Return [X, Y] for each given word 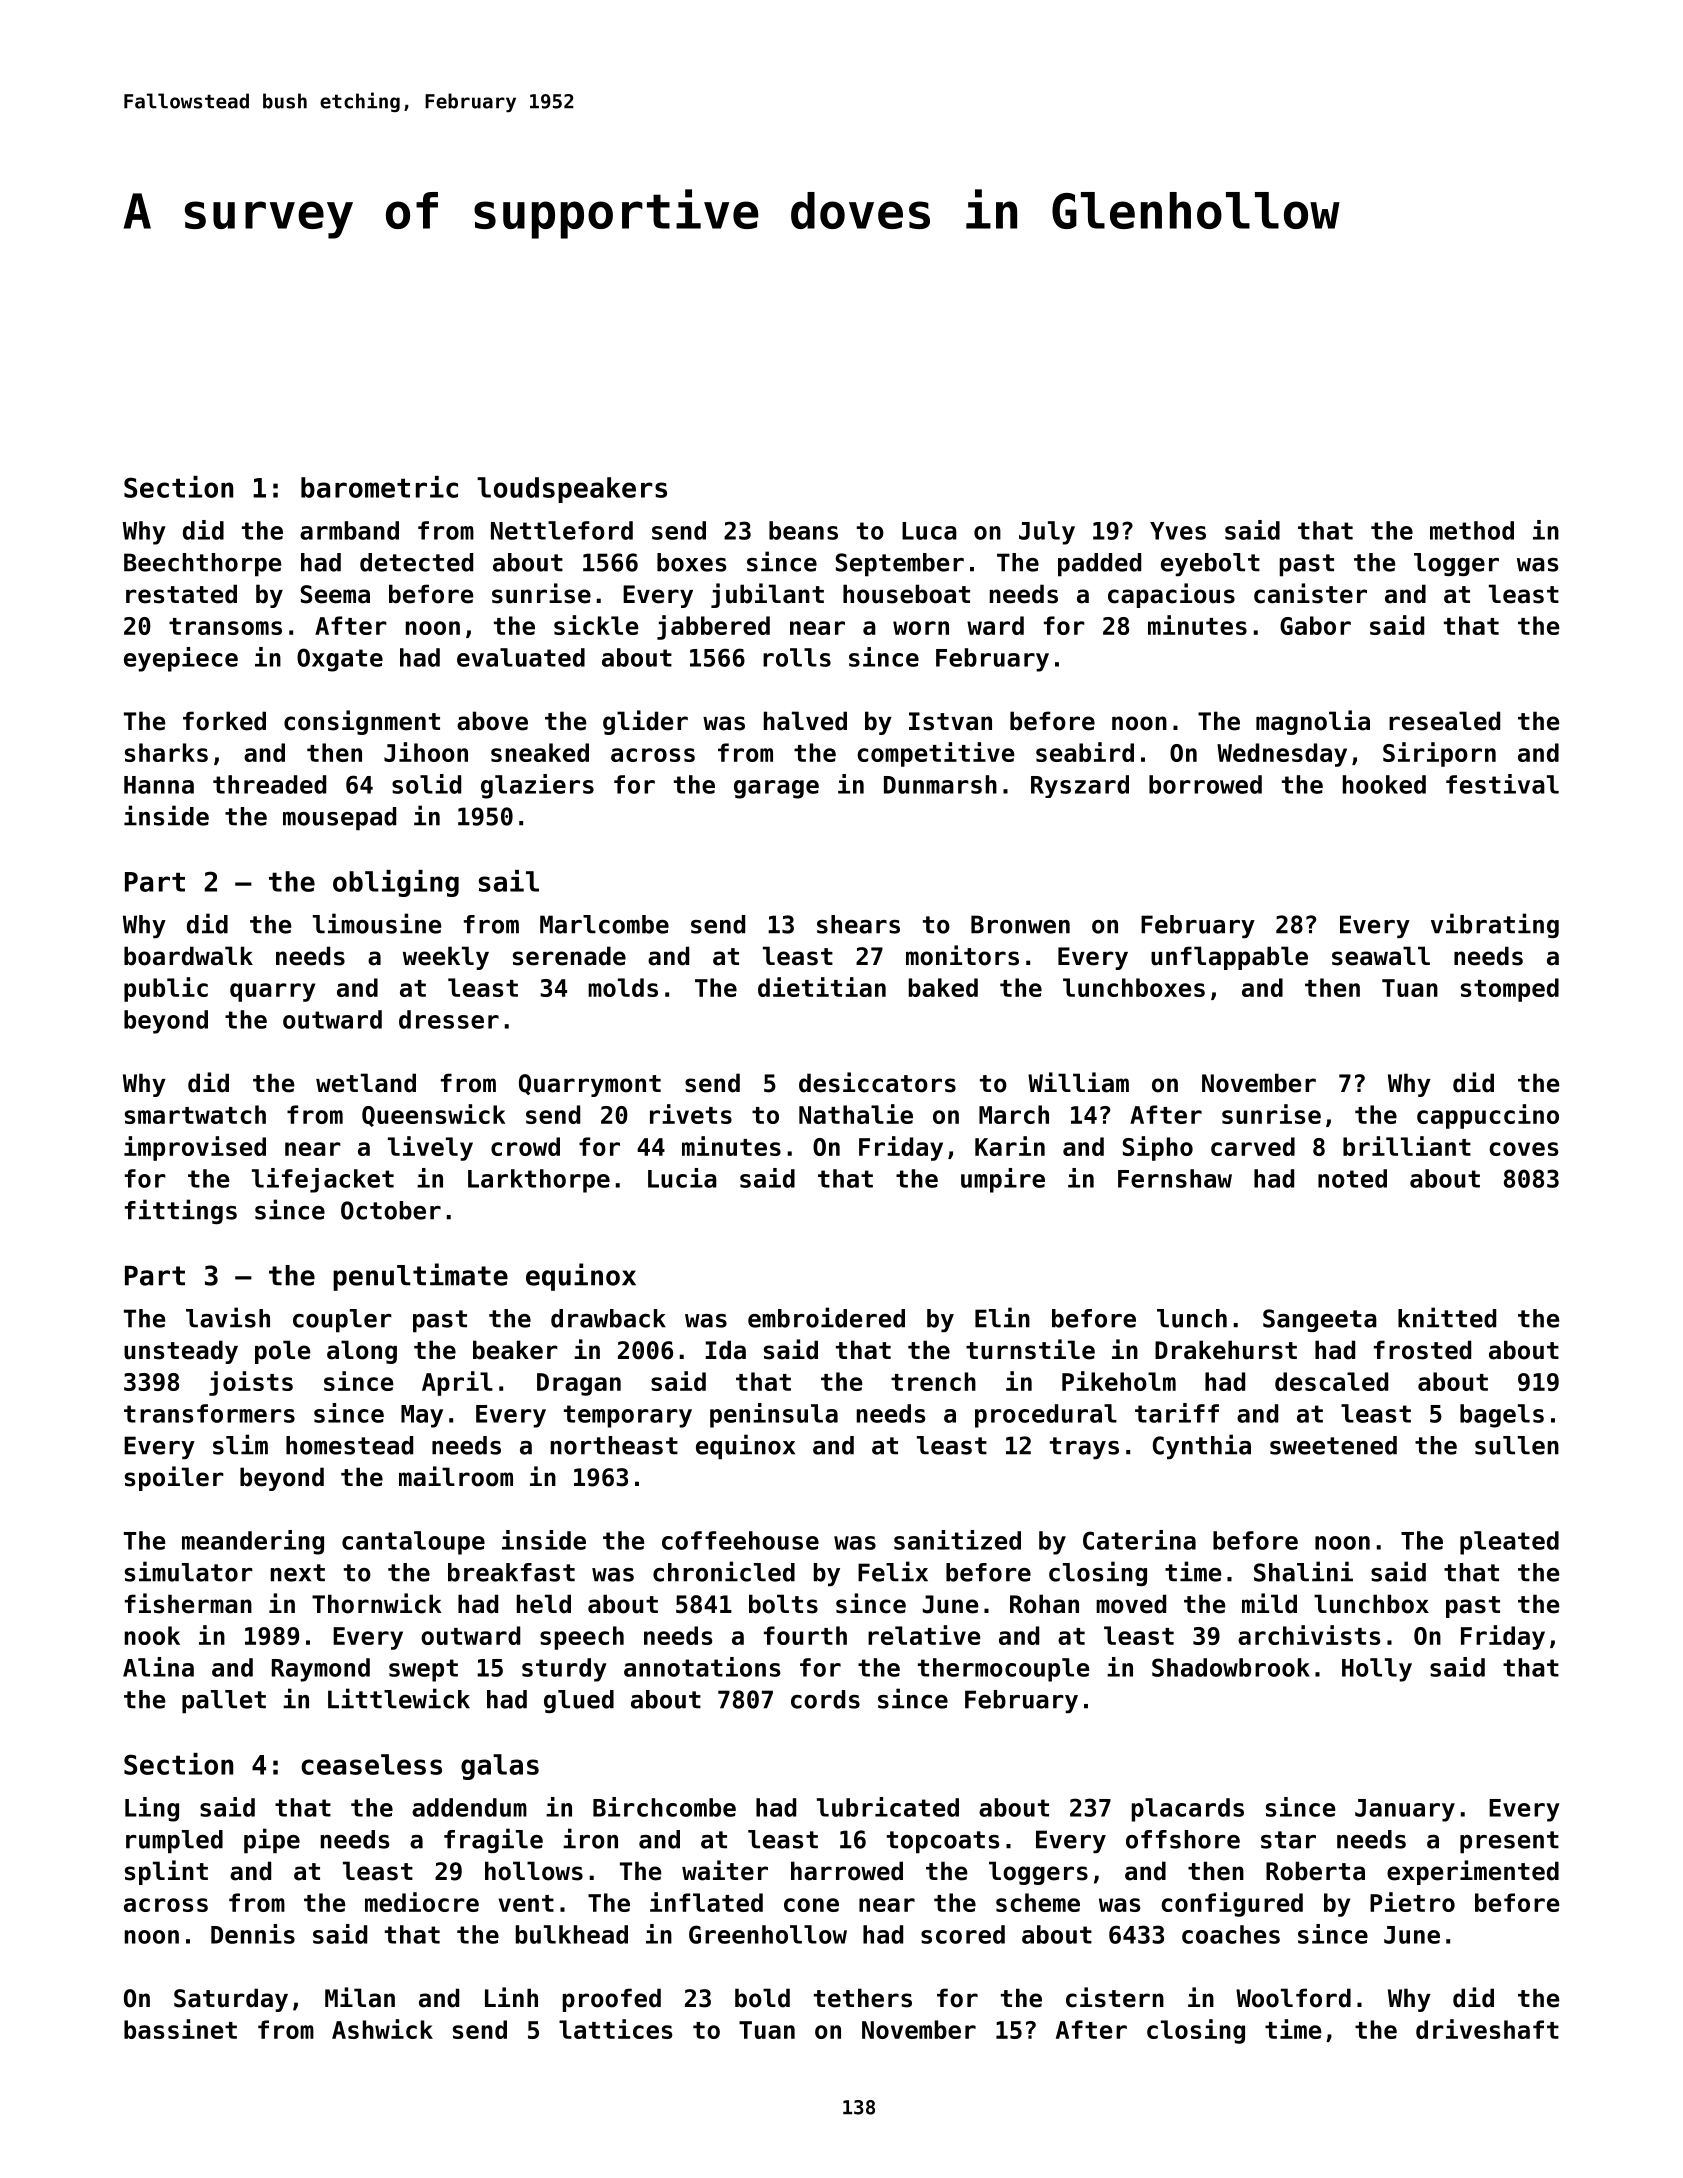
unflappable [1229, 958]
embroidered [826, 1317]
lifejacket [323, 1180]
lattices [615, 2029]
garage [776, 789]
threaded [269, 784]
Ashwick [382, 2029]
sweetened [1333, 1445]
